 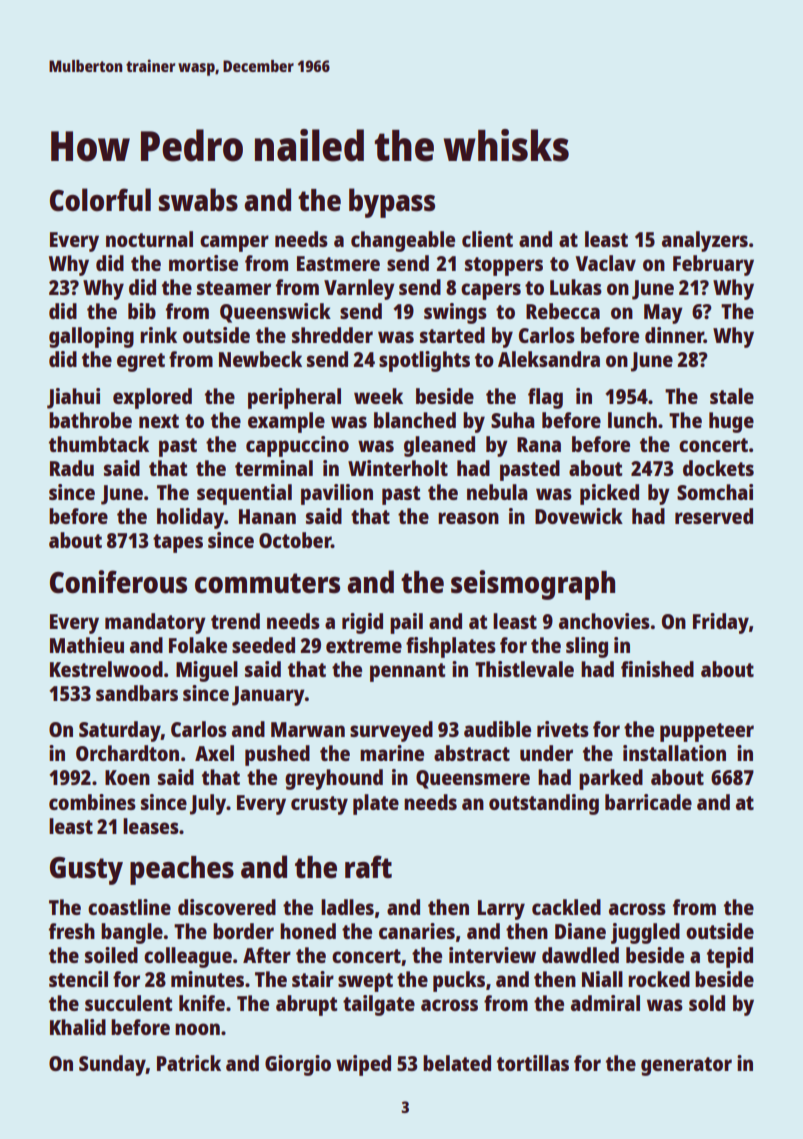 What do you see at coordinates (203, 263) in the screenshot?
I see `mortise` at bounding box center [203, 263].
